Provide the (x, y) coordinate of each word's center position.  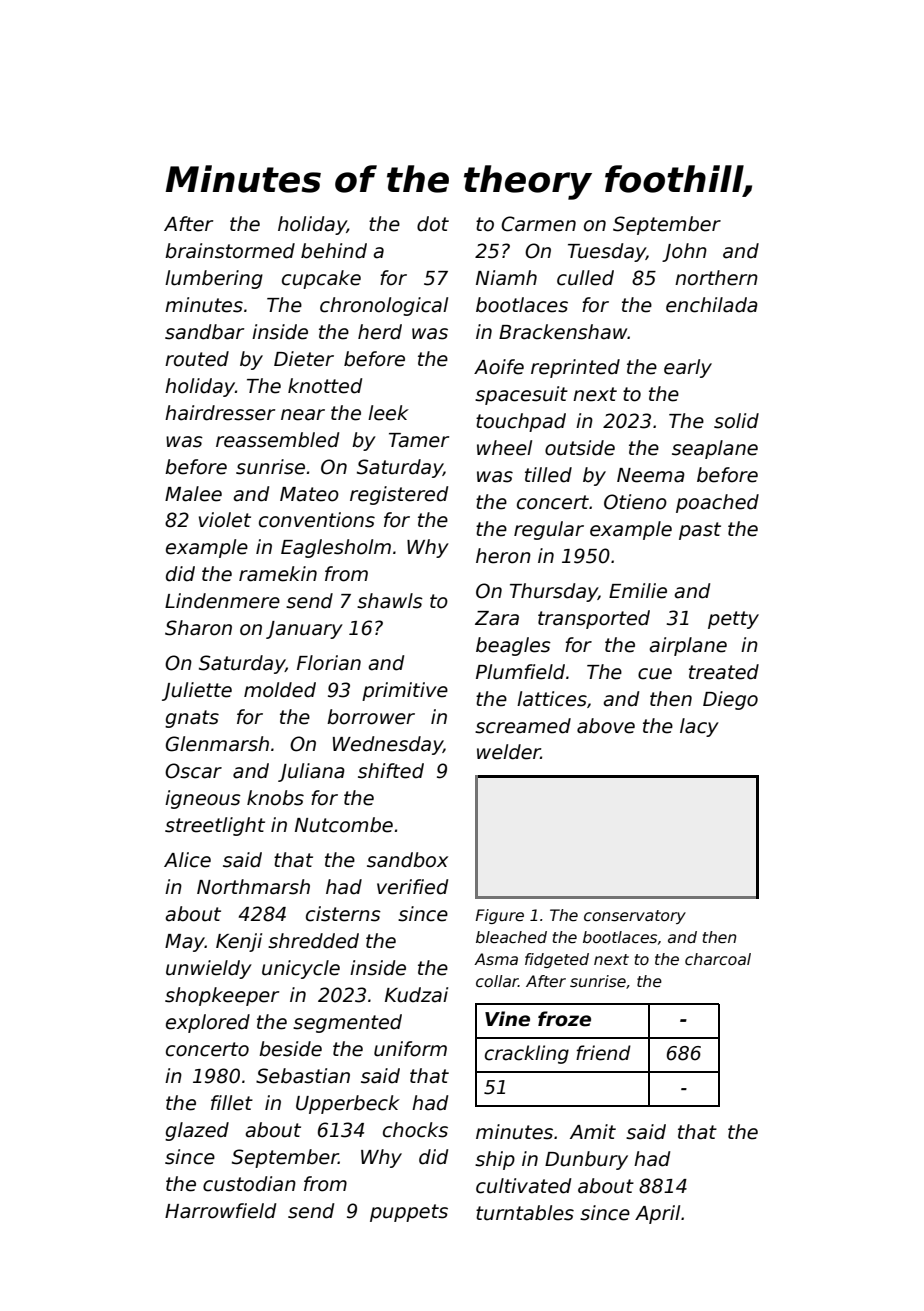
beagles (513, 646)
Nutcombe (344, 825)
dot (433, 224)
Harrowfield (220, 1211)
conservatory (635, 917)
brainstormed (230, 251)
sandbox (407, 860)
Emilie (638, 591)
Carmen (538, 224)
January (304, 630)
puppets (409, 1213)
